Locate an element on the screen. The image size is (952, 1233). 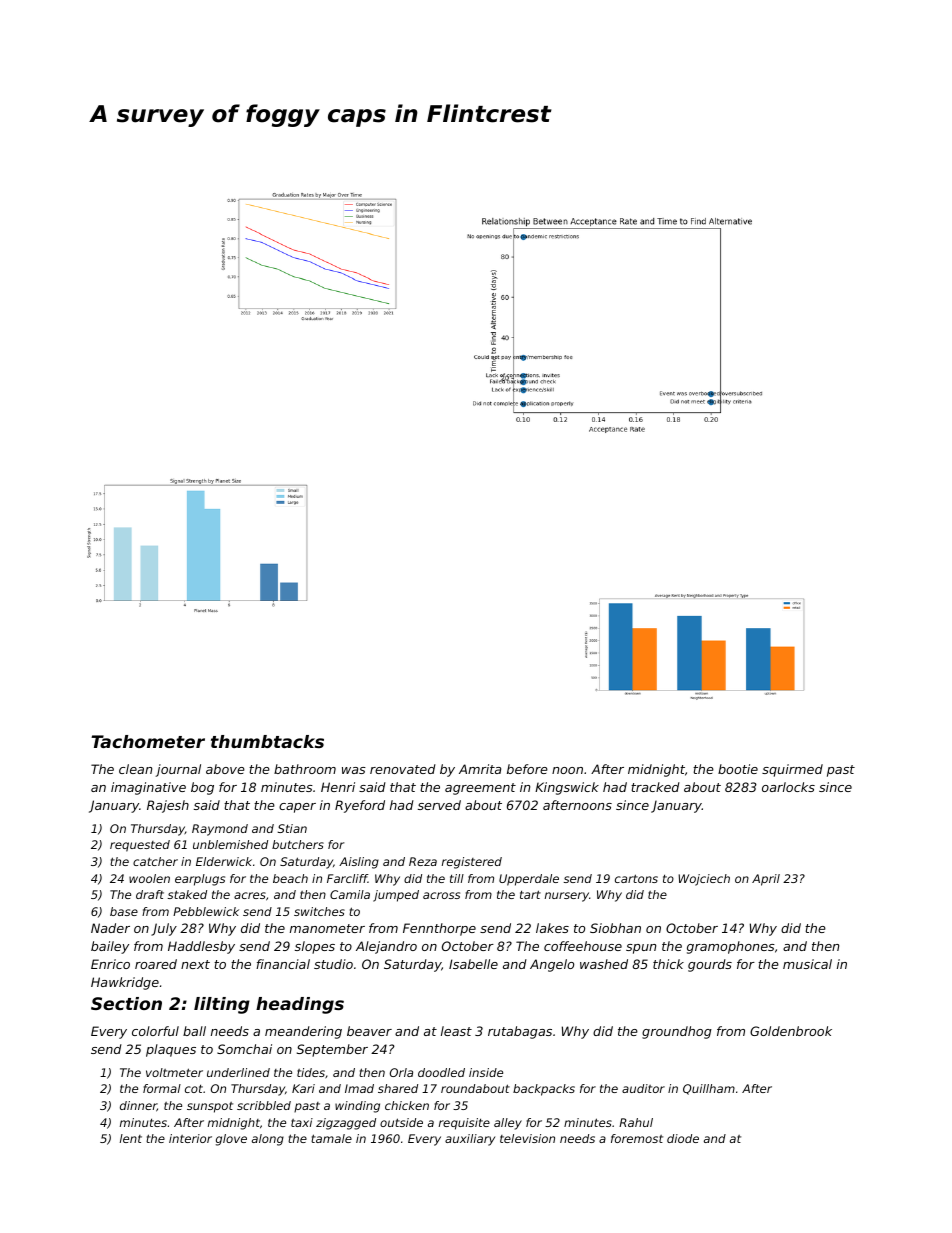
Reza is located at coordinates (423, 861).
